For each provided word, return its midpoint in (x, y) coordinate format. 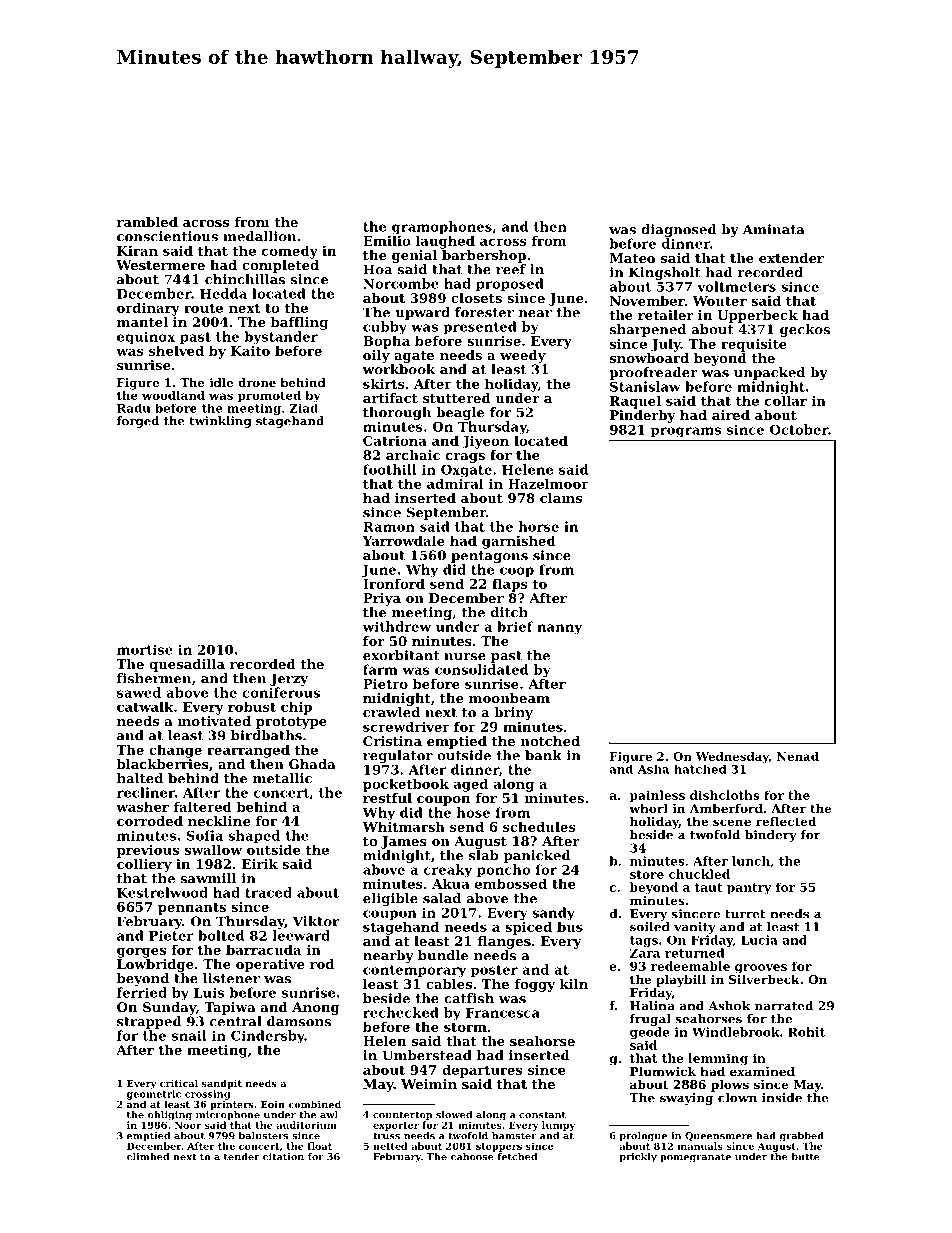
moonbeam (509, 698)
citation (283, 1157)
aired (731, 415)
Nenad (798, 756)
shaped (254, 836)
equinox (146, 337)
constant (542, 1115)
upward (422, 313)
